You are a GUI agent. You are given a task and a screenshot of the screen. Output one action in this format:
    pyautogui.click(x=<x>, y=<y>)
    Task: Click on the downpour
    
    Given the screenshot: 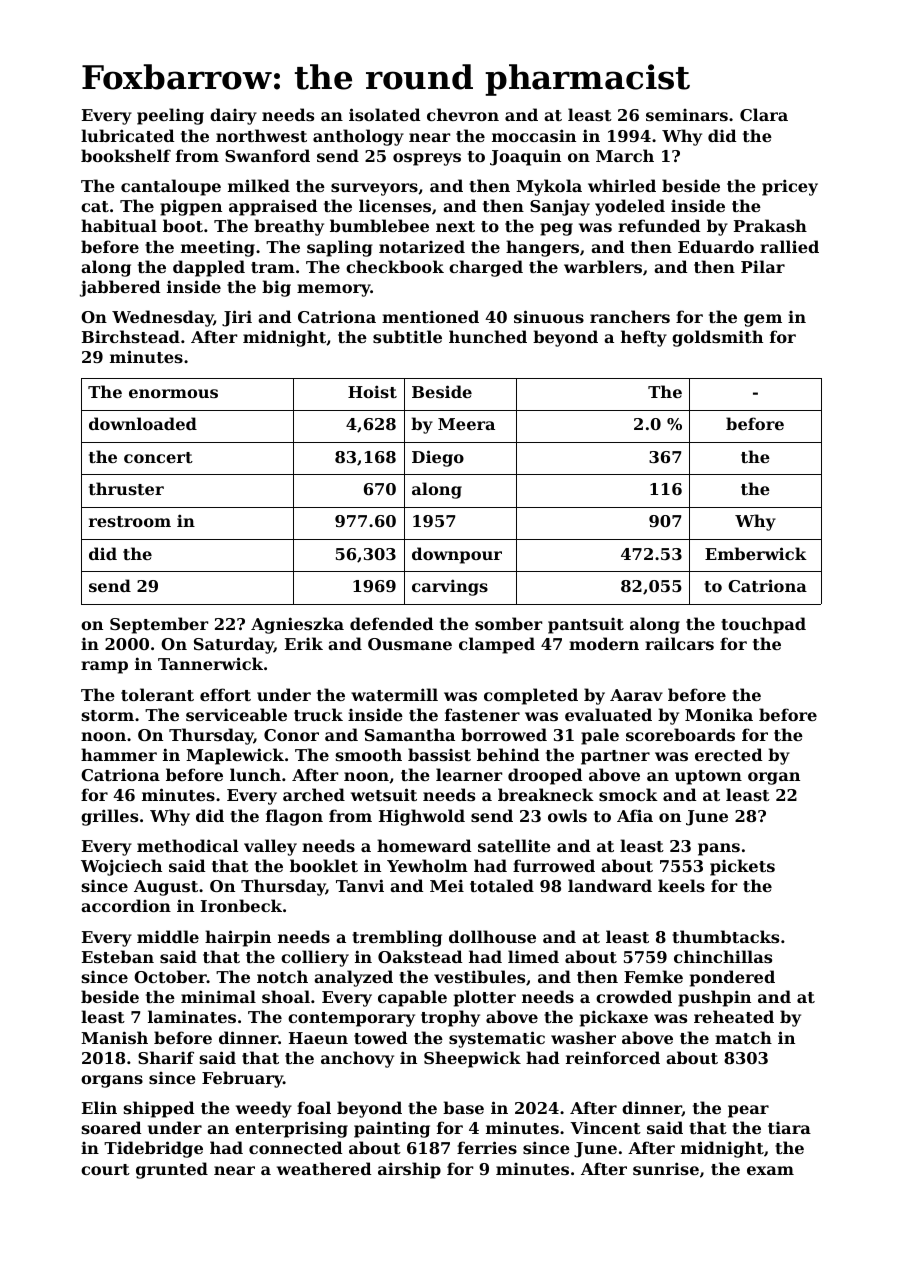 What is the action you would take?
    pyautogui.click(x=457, y=555)
